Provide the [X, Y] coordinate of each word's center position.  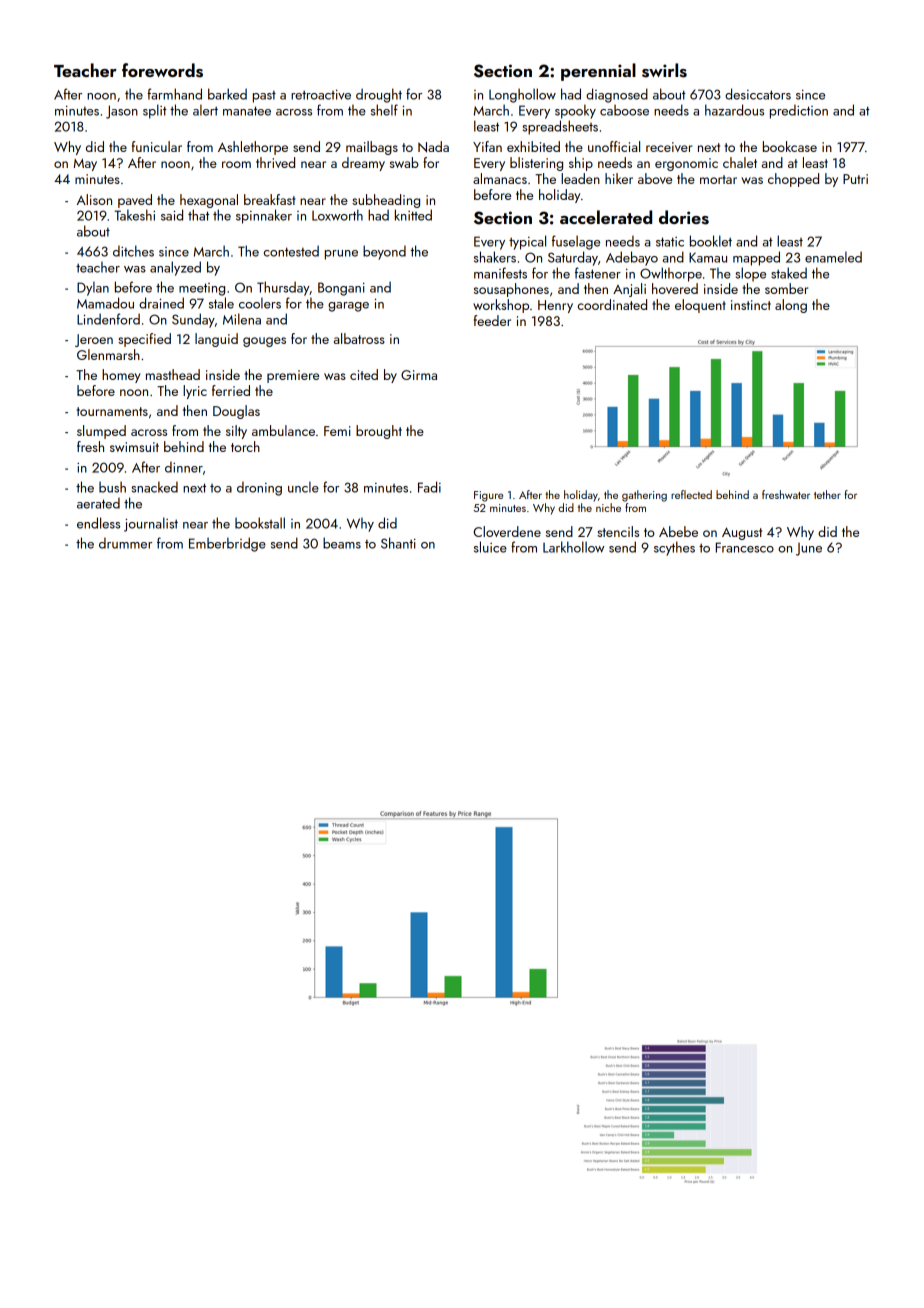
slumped [101, 432]
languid [216, 340]
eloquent [700, 306]
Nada [433, 147]
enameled [833, 257]
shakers [495, 257]
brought [379, 432]
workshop [501, 306]
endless [98, 523]
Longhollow [522, 95]
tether [827, 494]
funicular [157, 146]
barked [227, 94]
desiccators [758, 94]
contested [291, 251]
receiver [669, 147]
